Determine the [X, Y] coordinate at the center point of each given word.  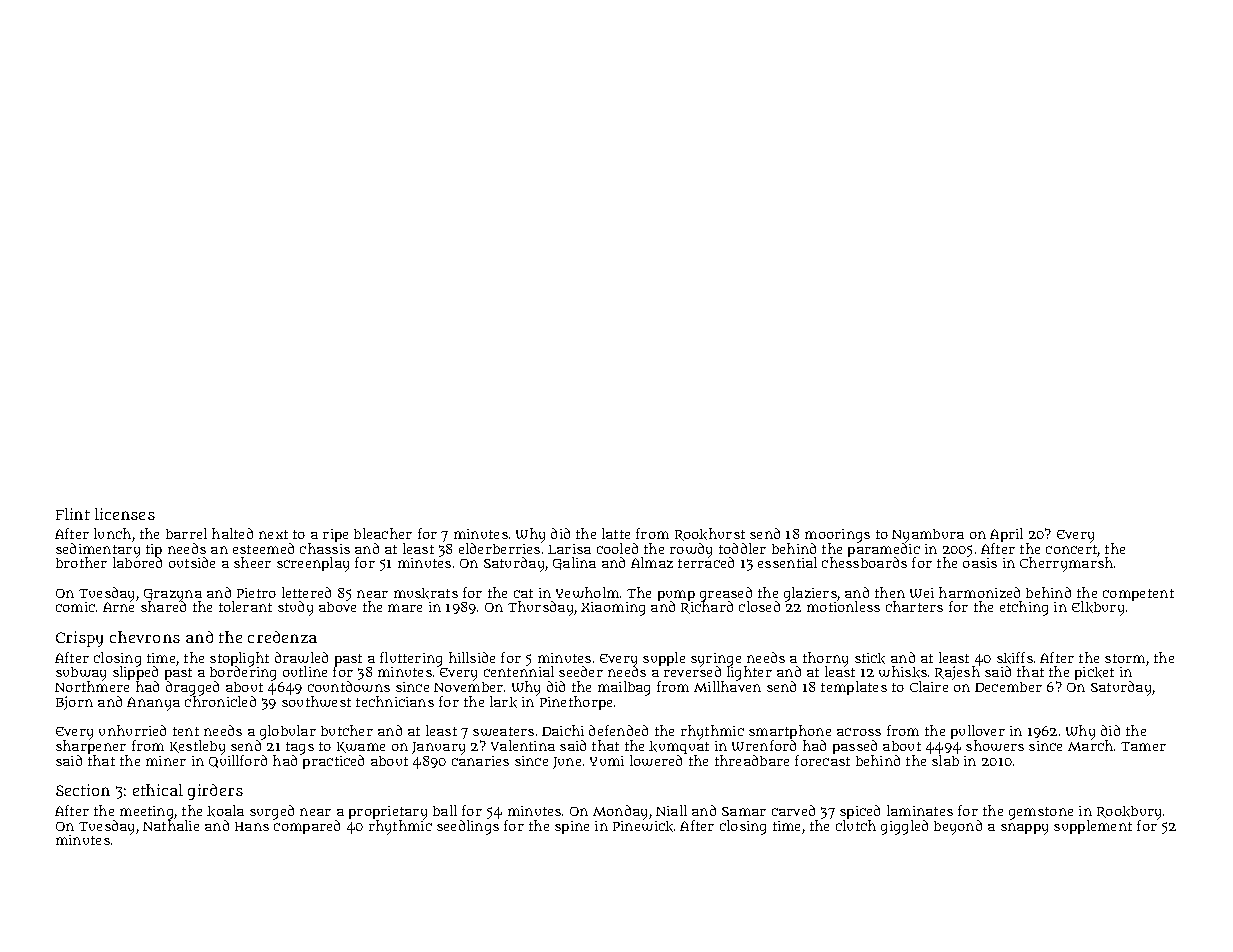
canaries [480, 761]
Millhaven [727, 687]
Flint [73, 514]
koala [225, 811]
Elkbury [1098, 608]
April [1006, 535]
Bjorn [74, 703]
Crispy [79, 639]
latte [616, 533]
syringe [716, 660]
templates [854, 688]
